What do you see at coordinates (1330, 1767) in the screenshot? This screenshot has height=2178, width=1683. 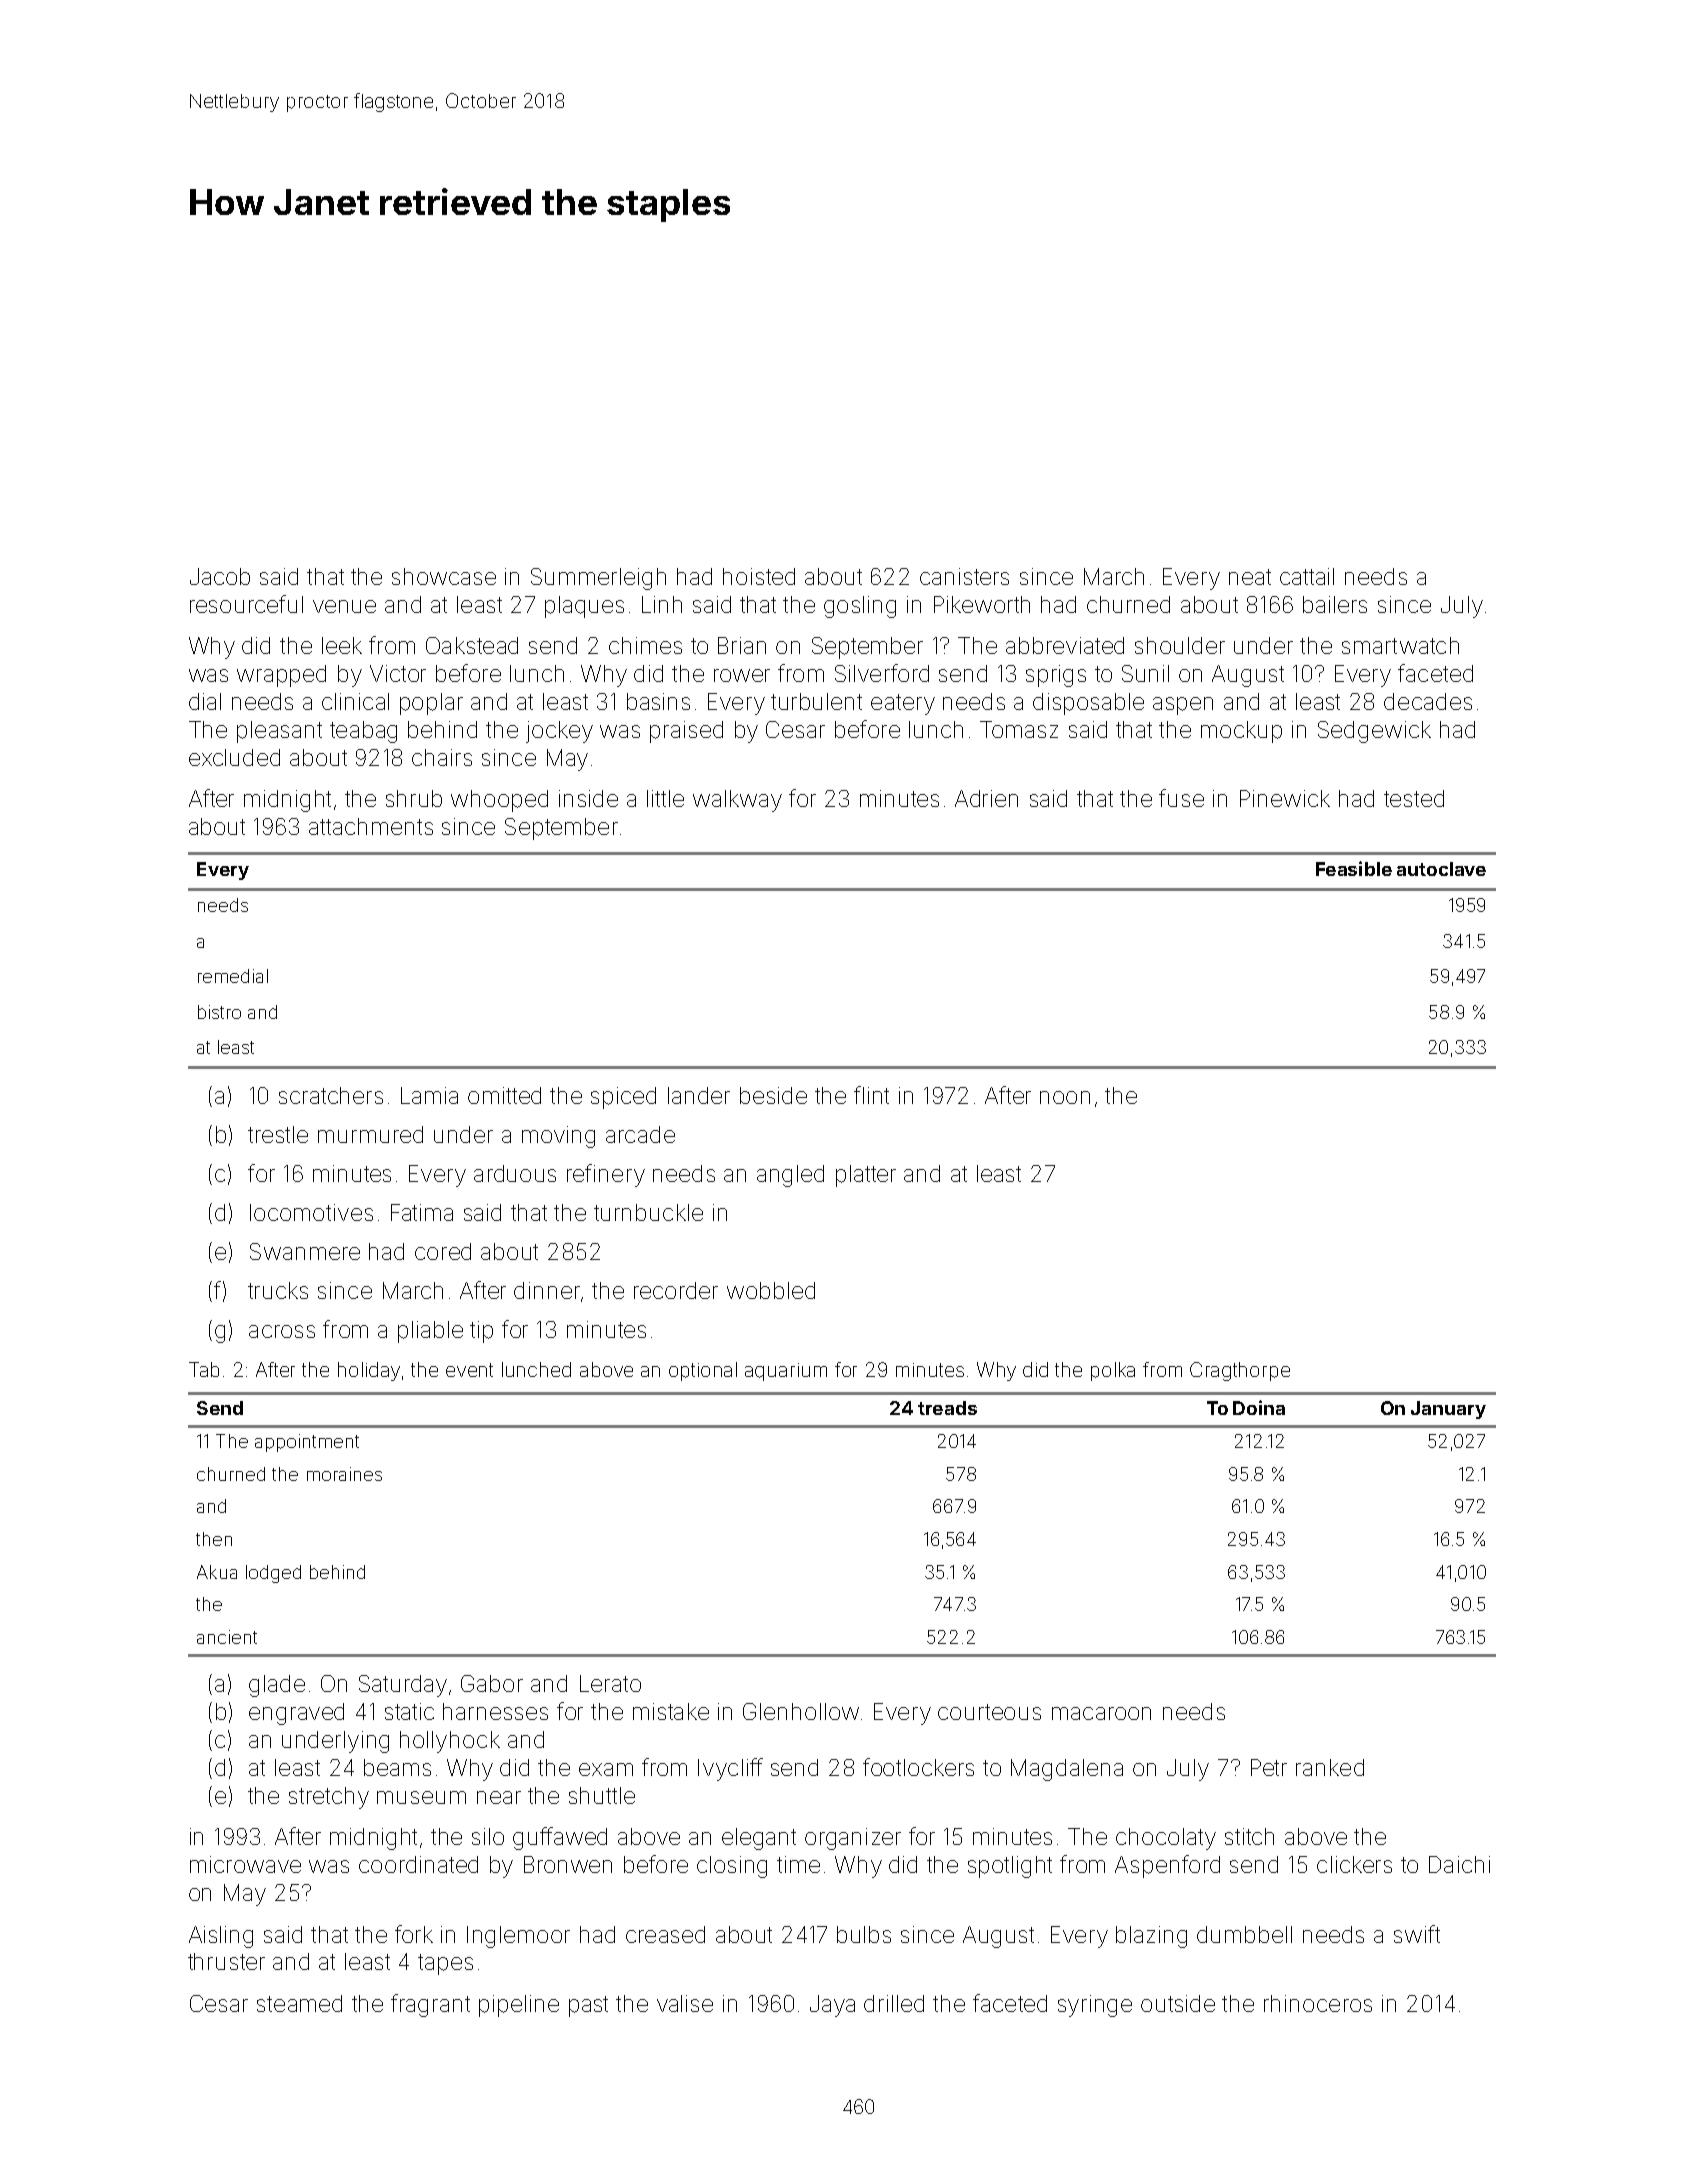 I see `ranked` at bounding box center [1330, 1767].
